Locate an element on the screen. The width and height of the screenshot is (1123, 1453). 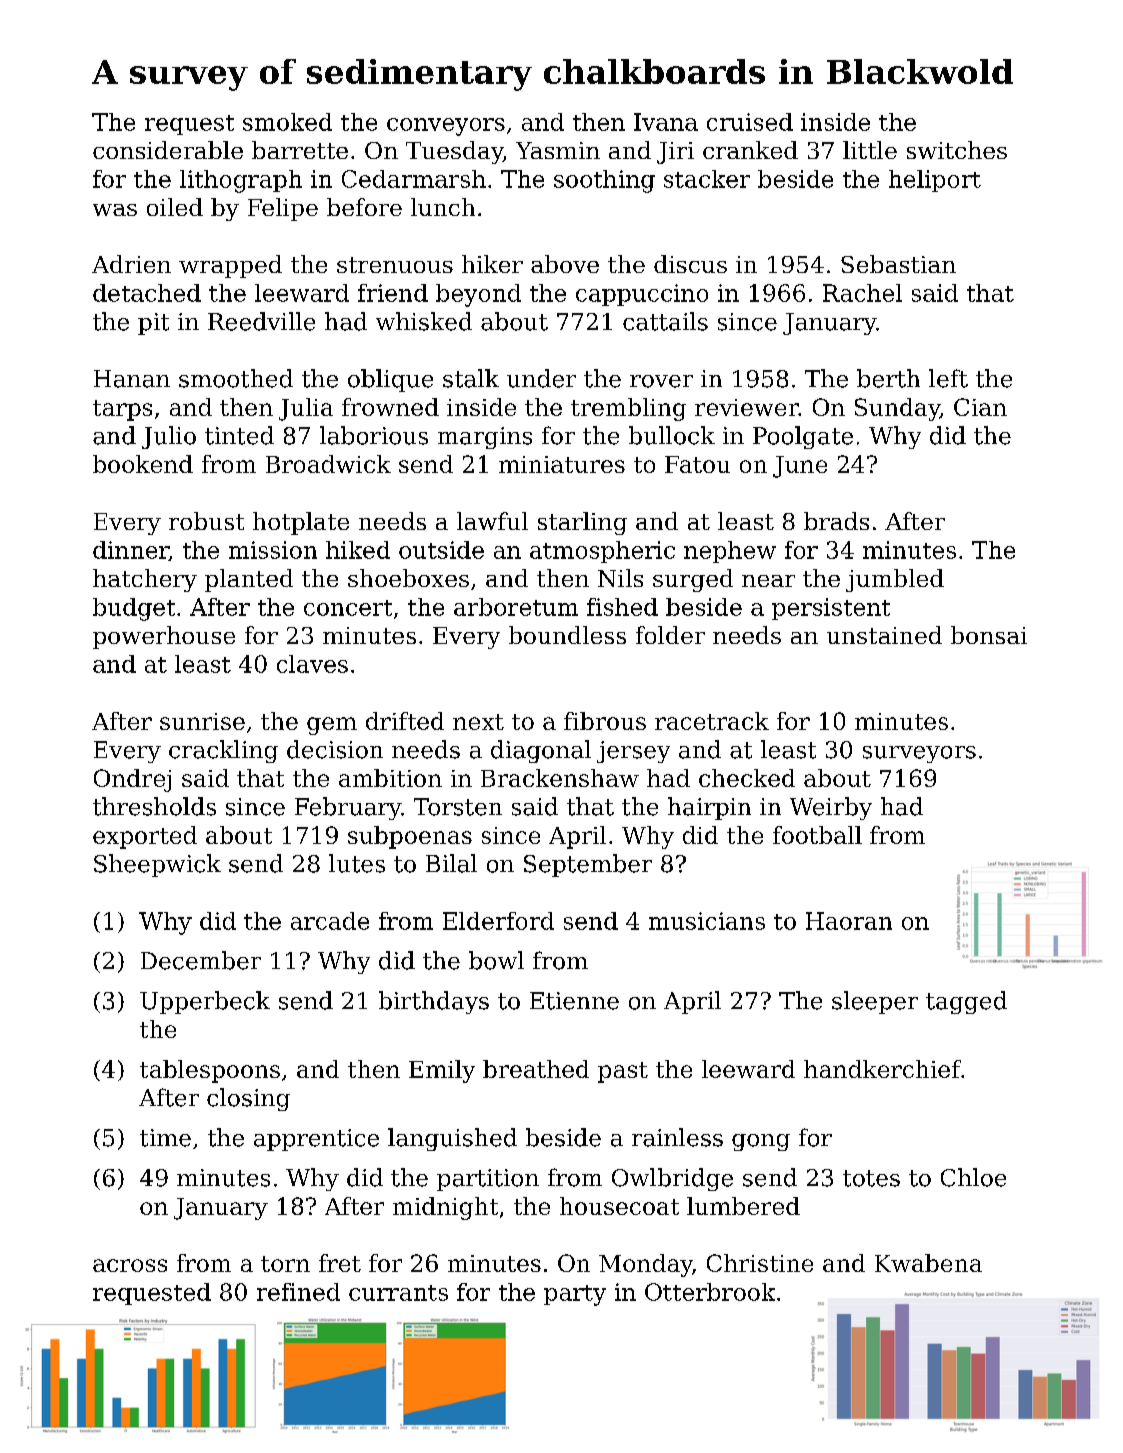
arcade is located at coordinates (330, 921).
